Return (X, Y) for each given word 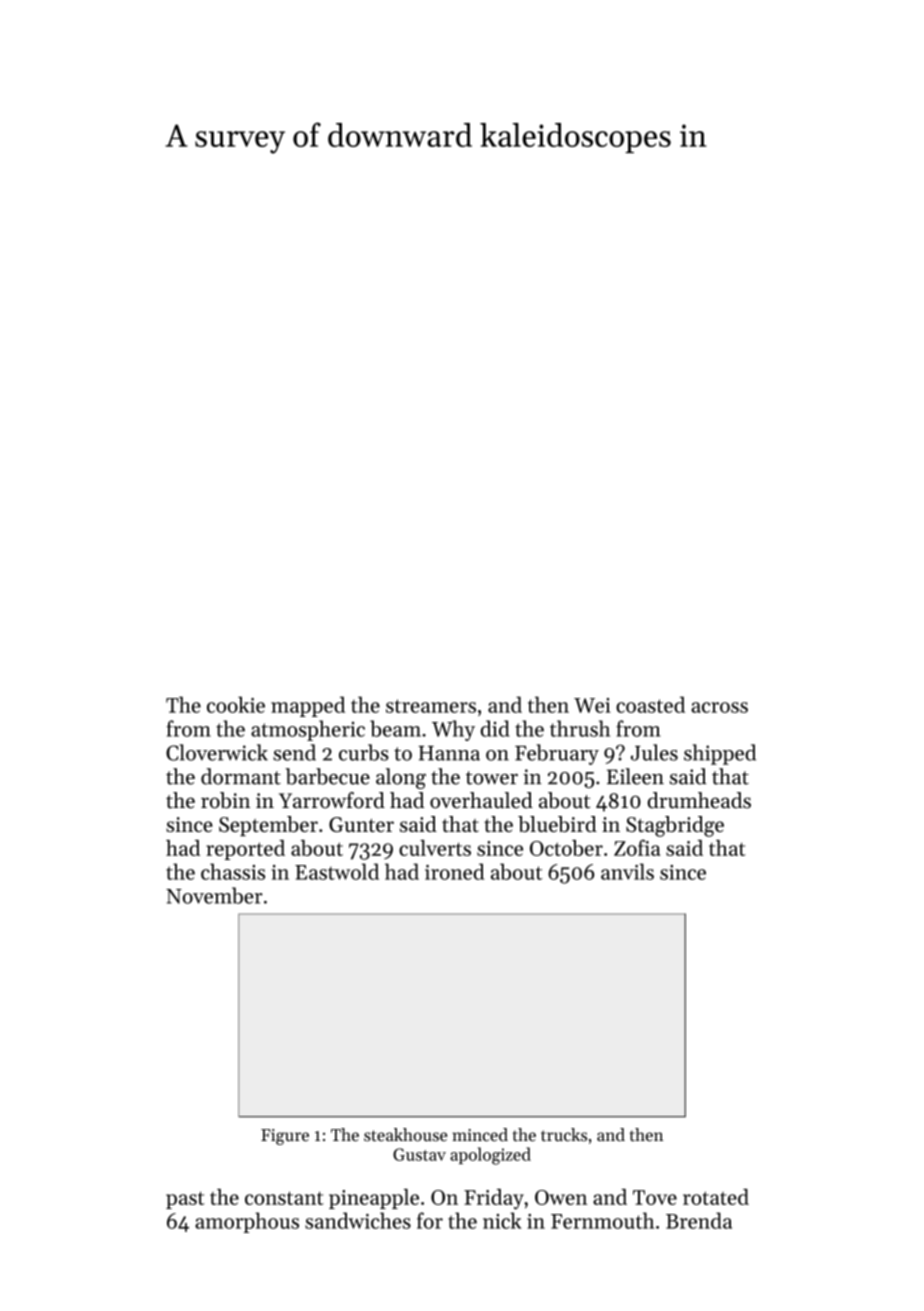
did (495, 728)
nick (502, 1220)
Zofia (637, 847)
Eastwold (337, 871)
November (214, 895)
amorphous (247, 1222)
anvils (627, 871)
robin (225, 800)
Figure (285, 1137)
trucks (564, 1135)
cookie (236, 704)
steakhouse (405, 1135)
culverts (435, 848)
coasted (650, 704)
